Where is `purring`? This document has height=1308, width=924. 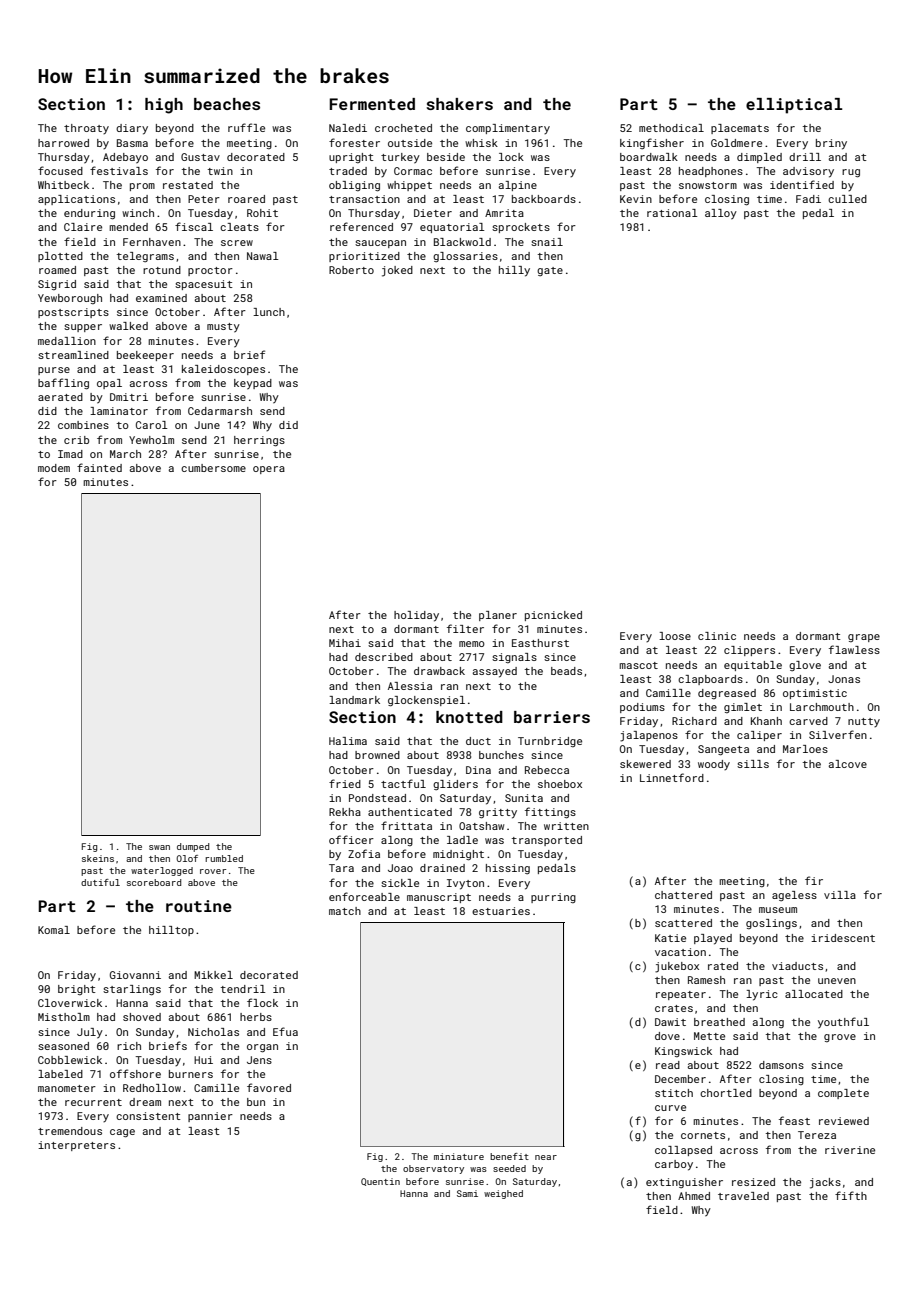
purring is located at coordinates (553, 898).
